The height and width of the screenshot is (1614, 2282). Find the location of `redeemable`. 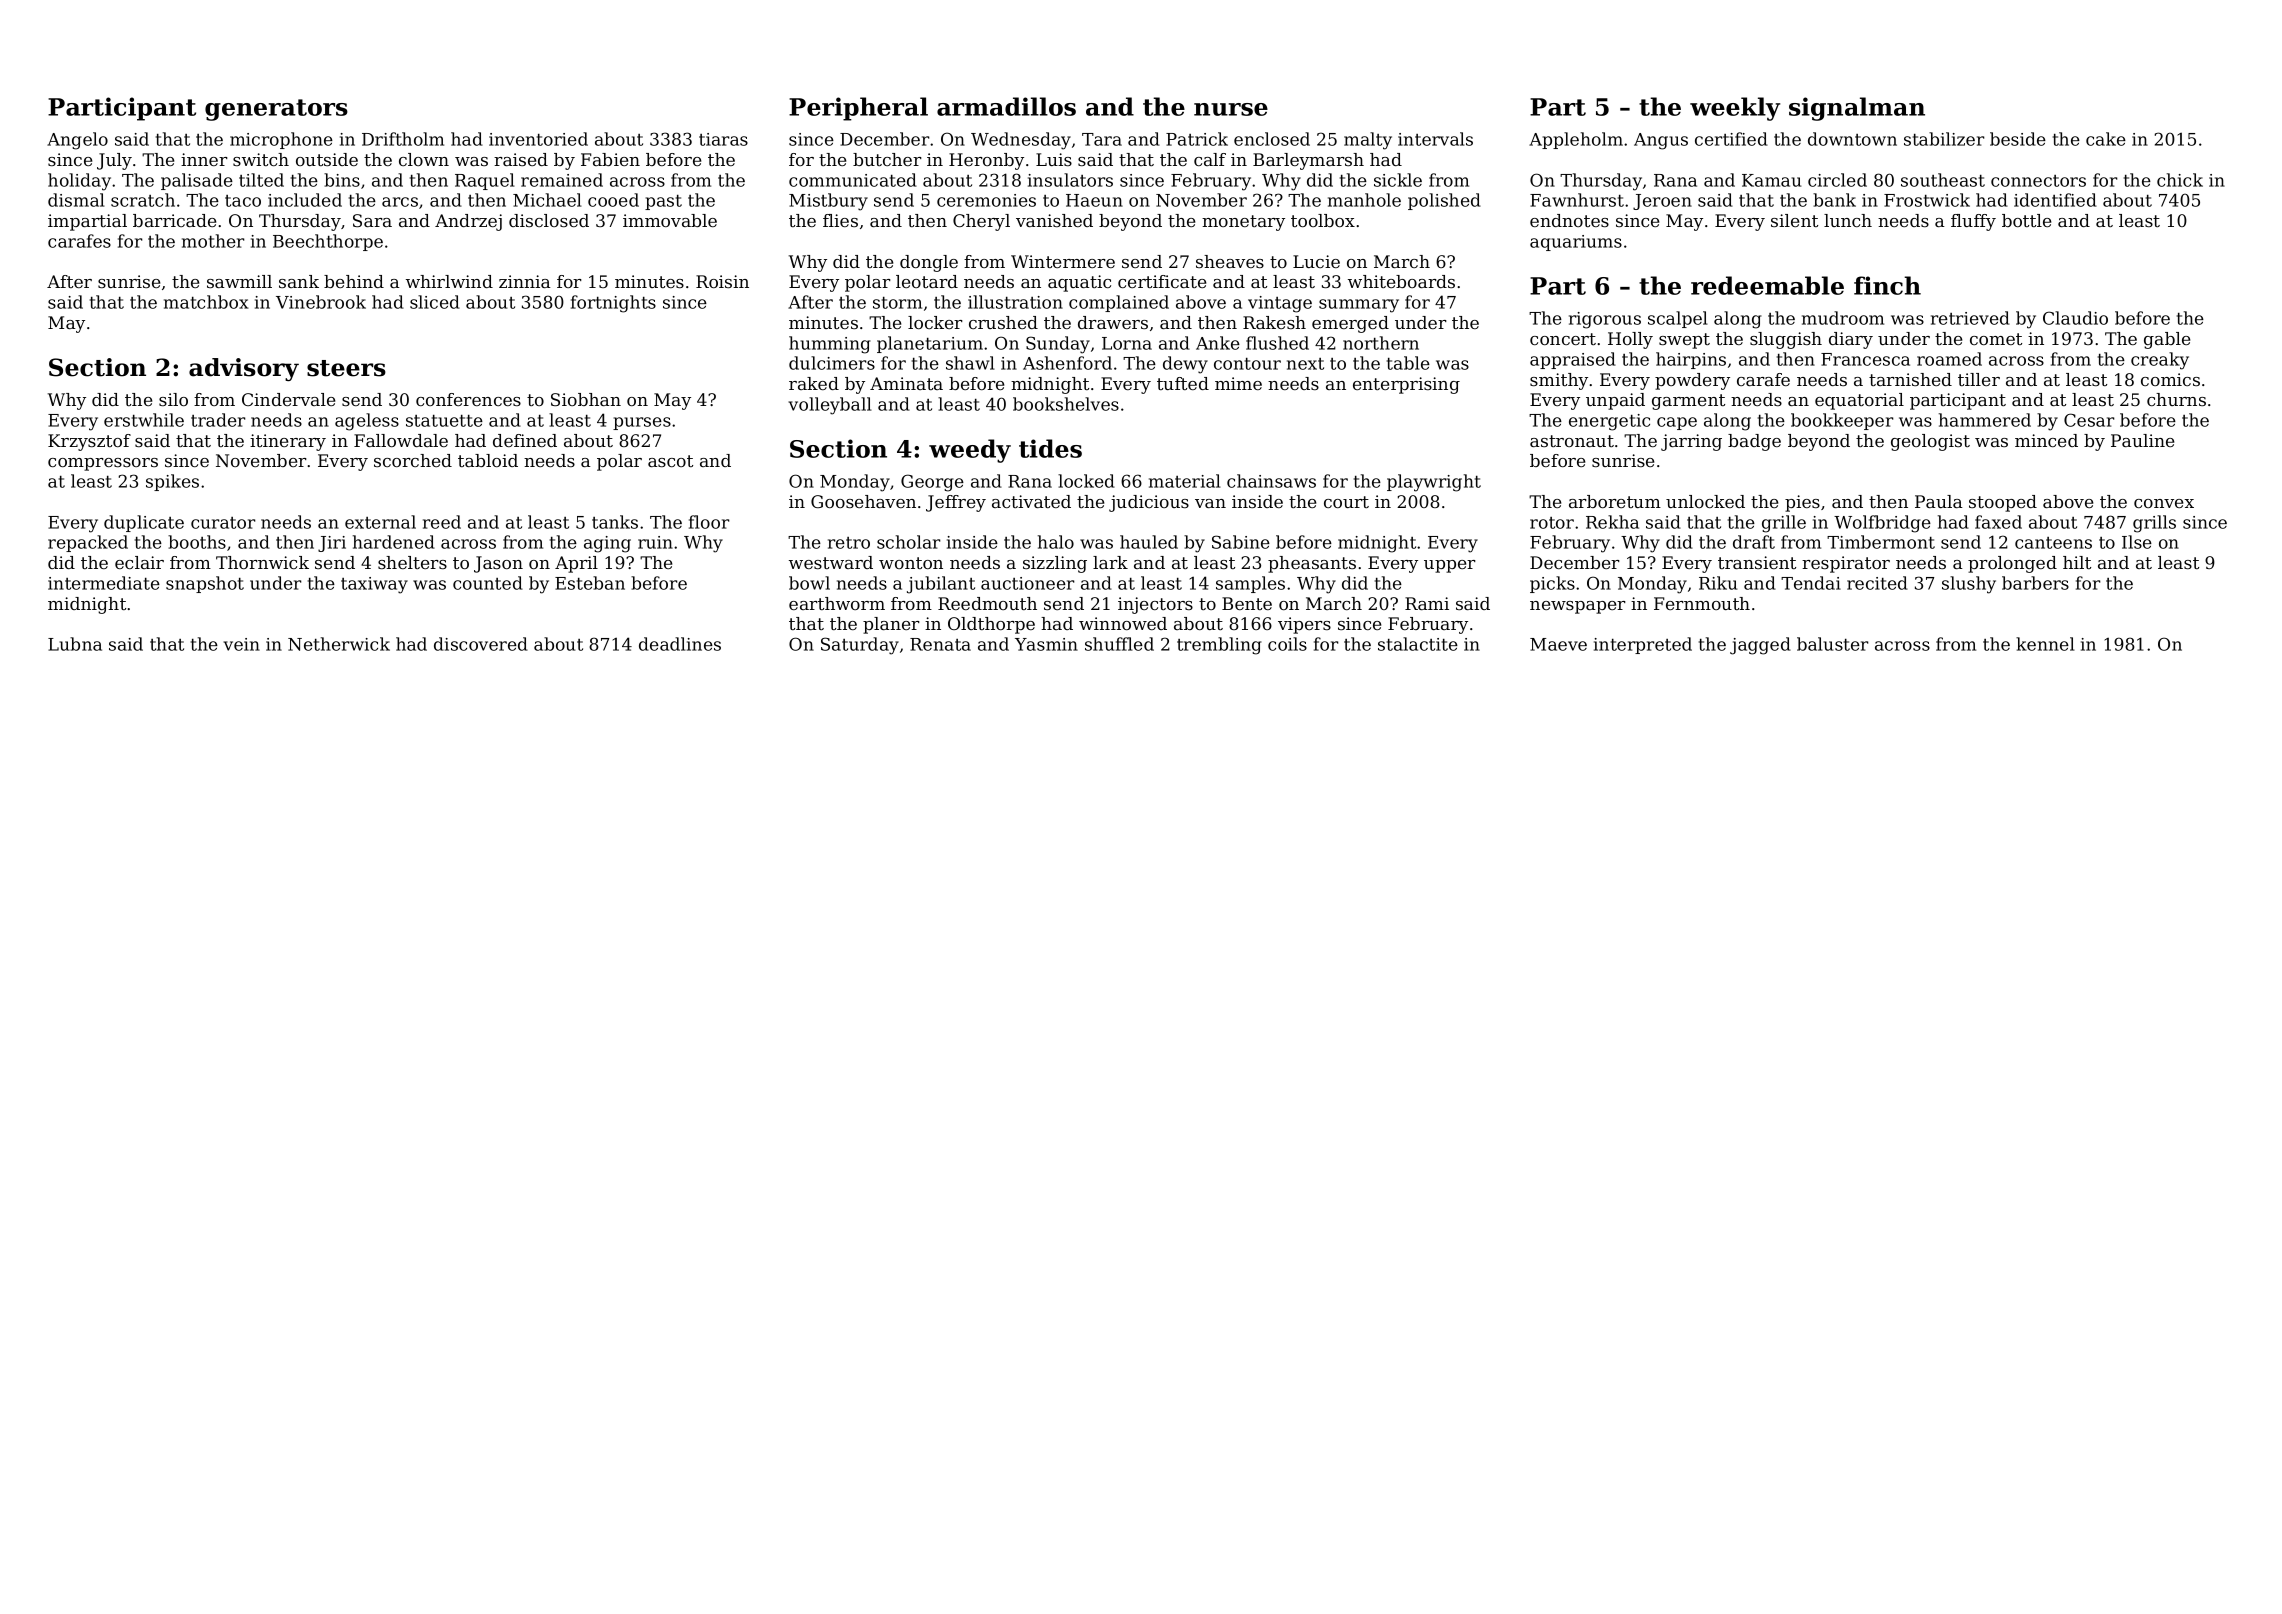

redeemable is located at coordinates (1767, 285).
